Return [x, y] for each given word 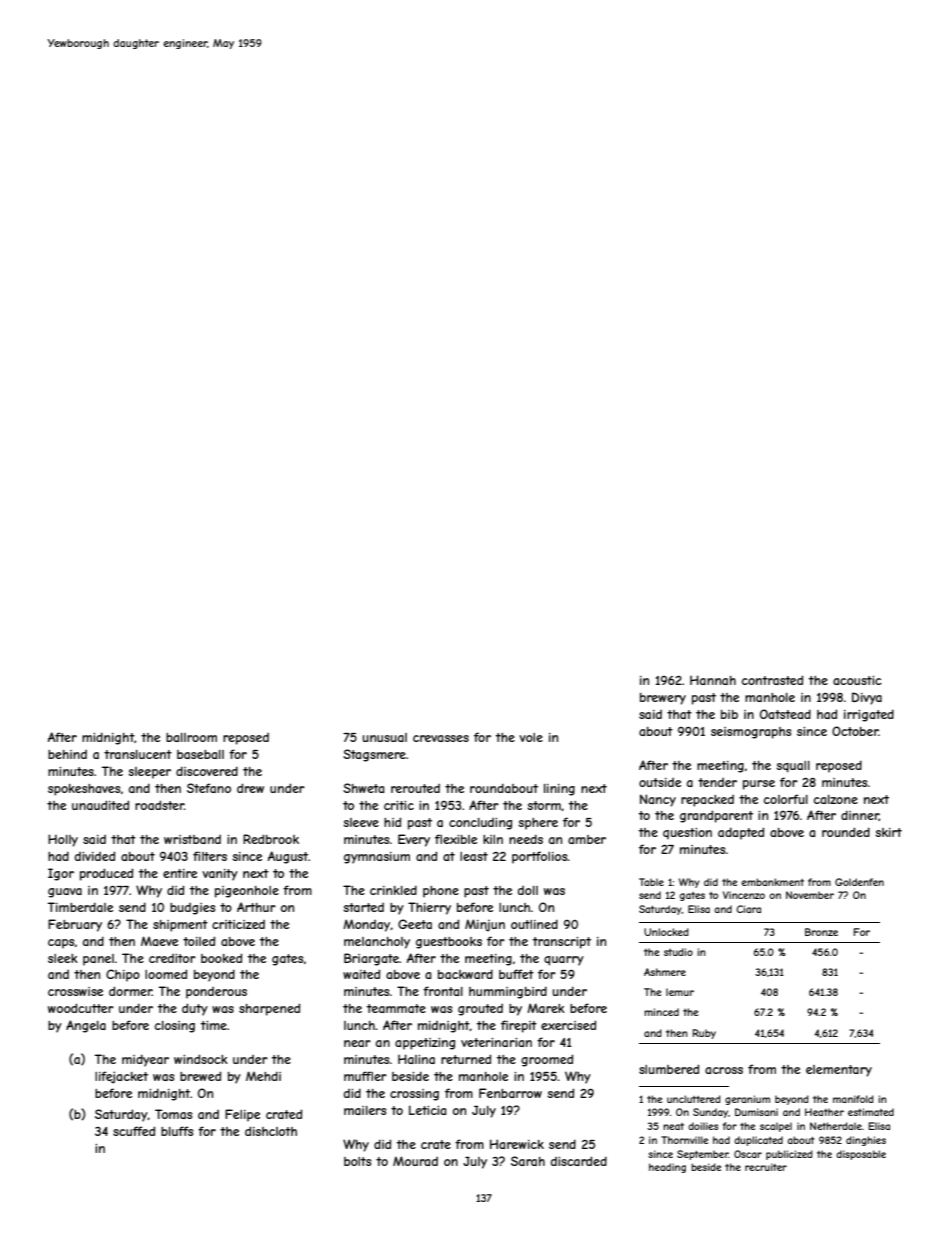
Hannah [713, 680]
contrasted [772, 680]
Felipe [242, 1115]
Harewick [517, 1144]
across [724, 1070]
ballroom [191, 737]
